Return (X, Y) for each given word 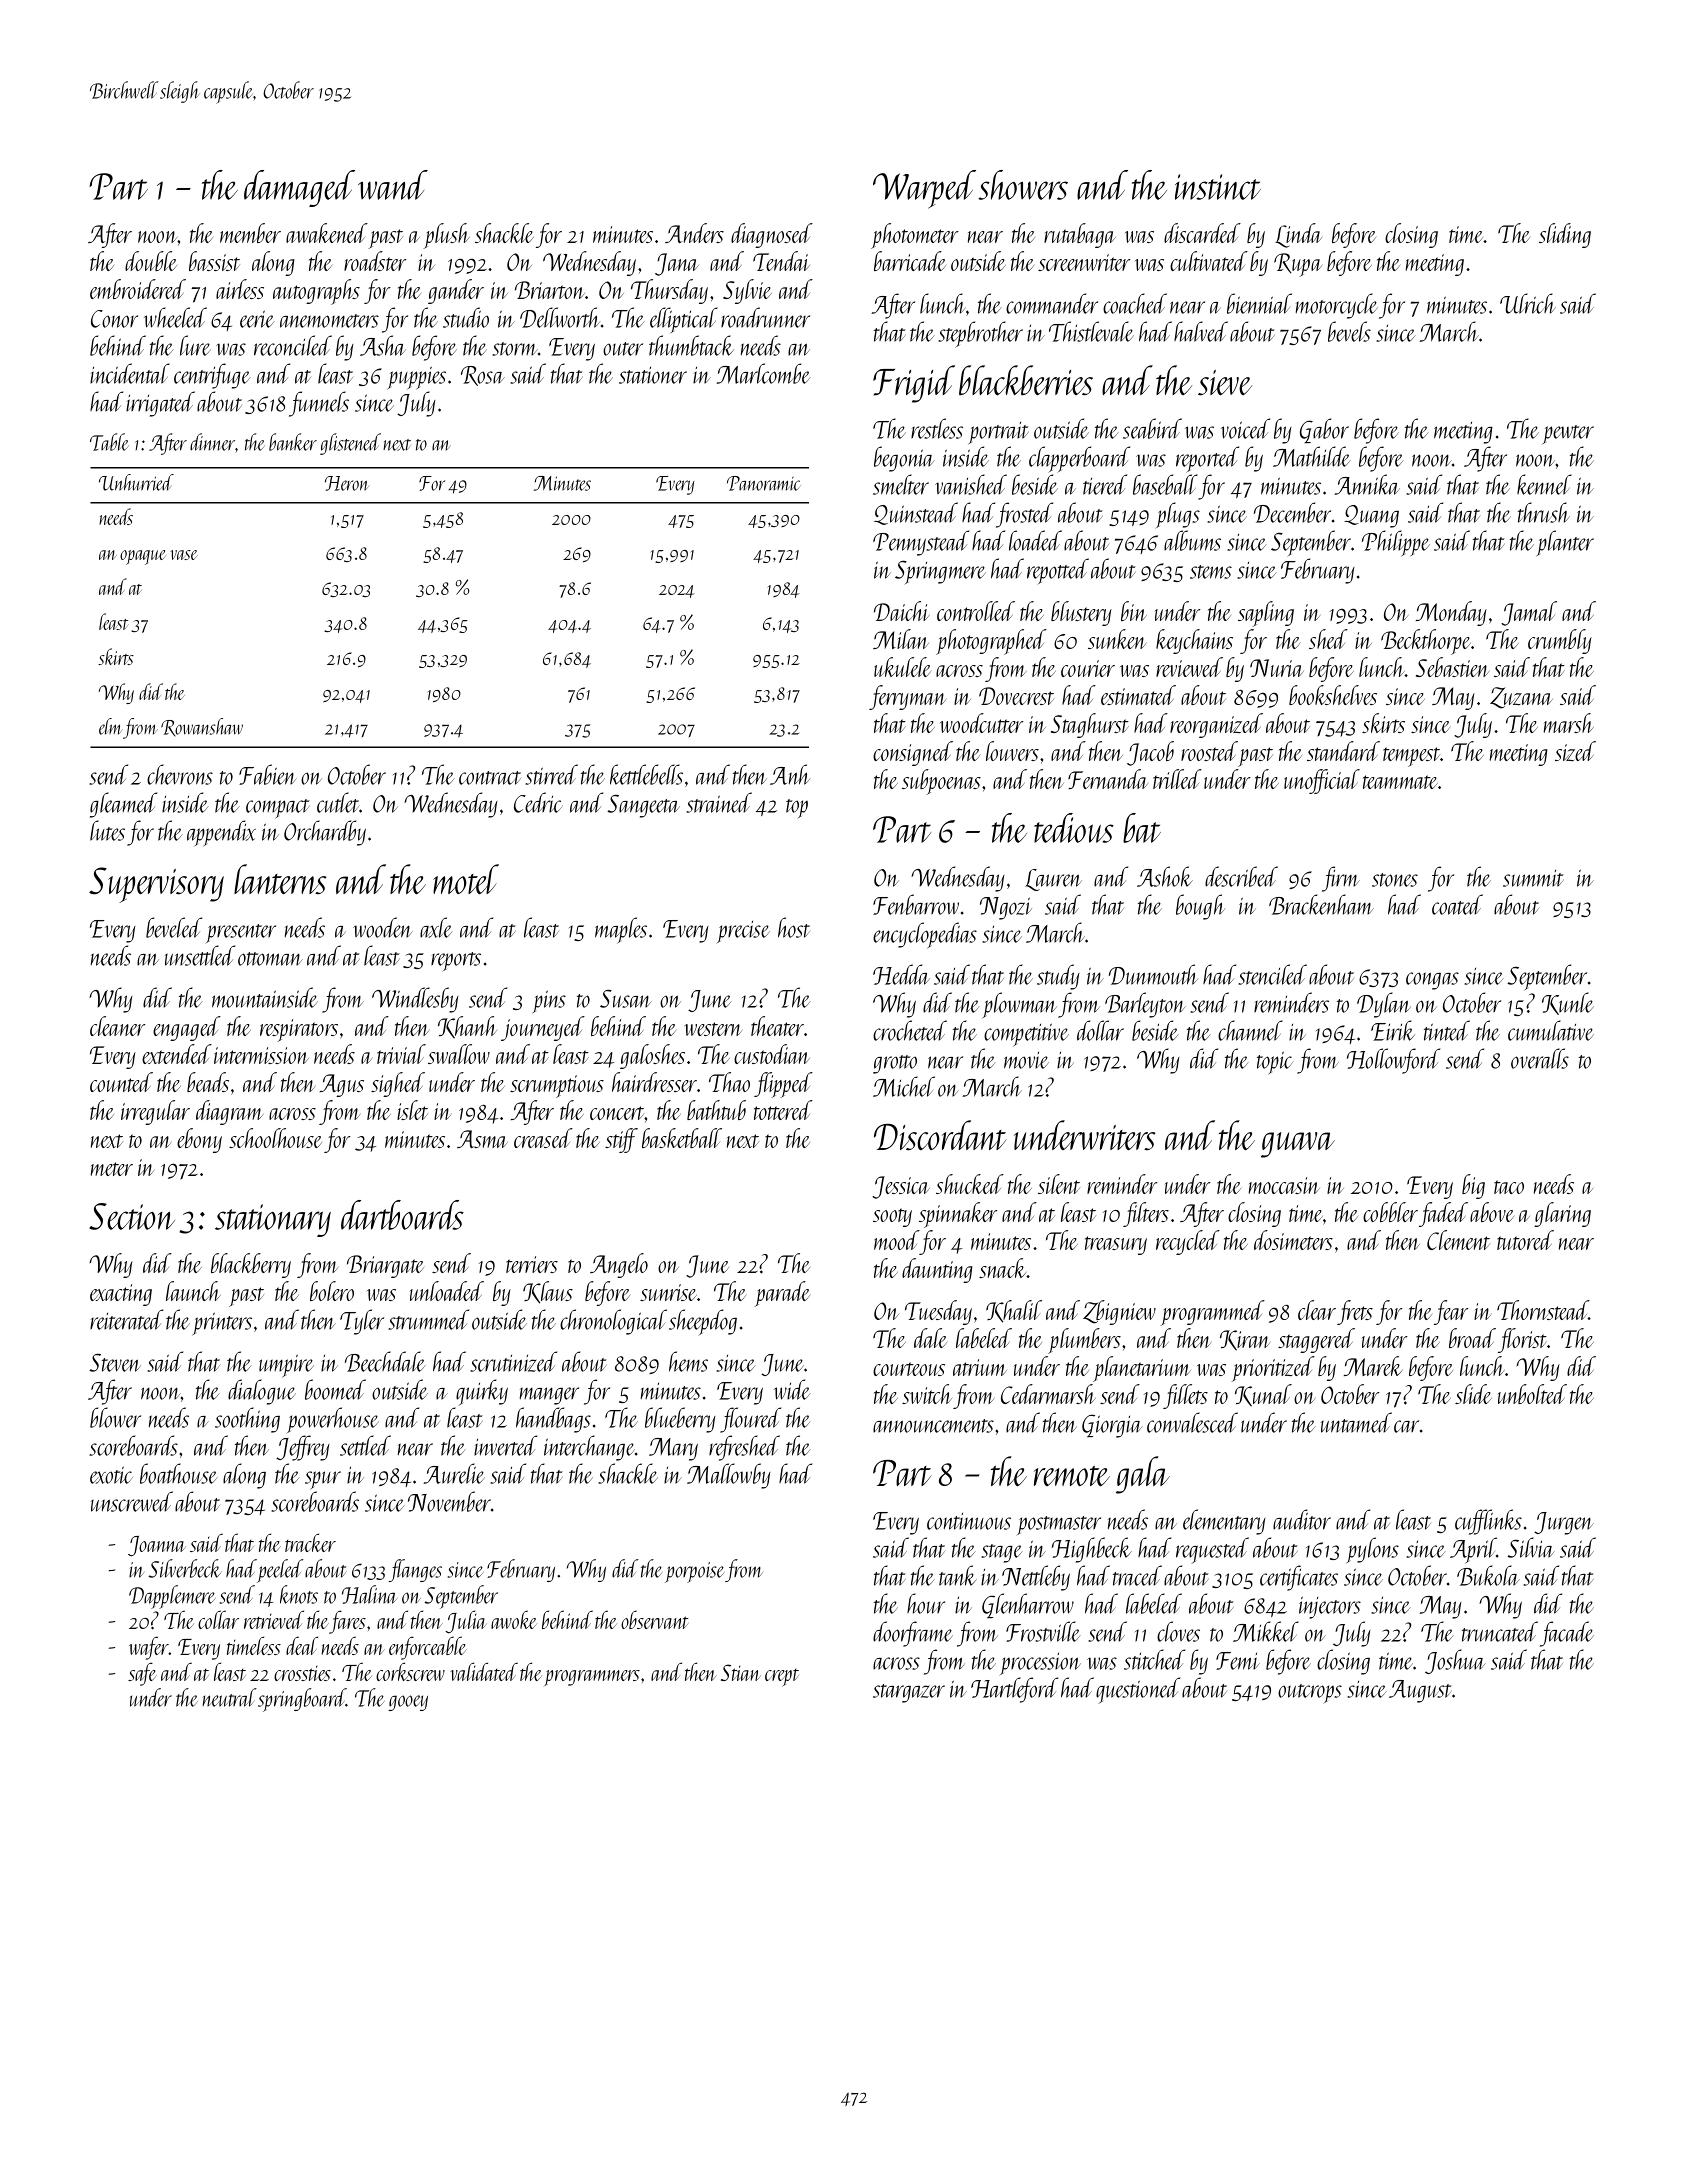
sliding (1565, 235)
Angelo (619, 1265)
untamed (1356, 1422)
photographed (991, 642)
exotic (111, 1475)
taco (1509, 1187)
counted (121, 1082)
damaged (299, 188)
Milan (901, 639)
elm (111, 726)
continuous (969, 1521)
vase (184, 555)
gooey (408, 1703)
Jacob (1150, 753)
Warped (924, 189)
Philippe (1396, 543)
